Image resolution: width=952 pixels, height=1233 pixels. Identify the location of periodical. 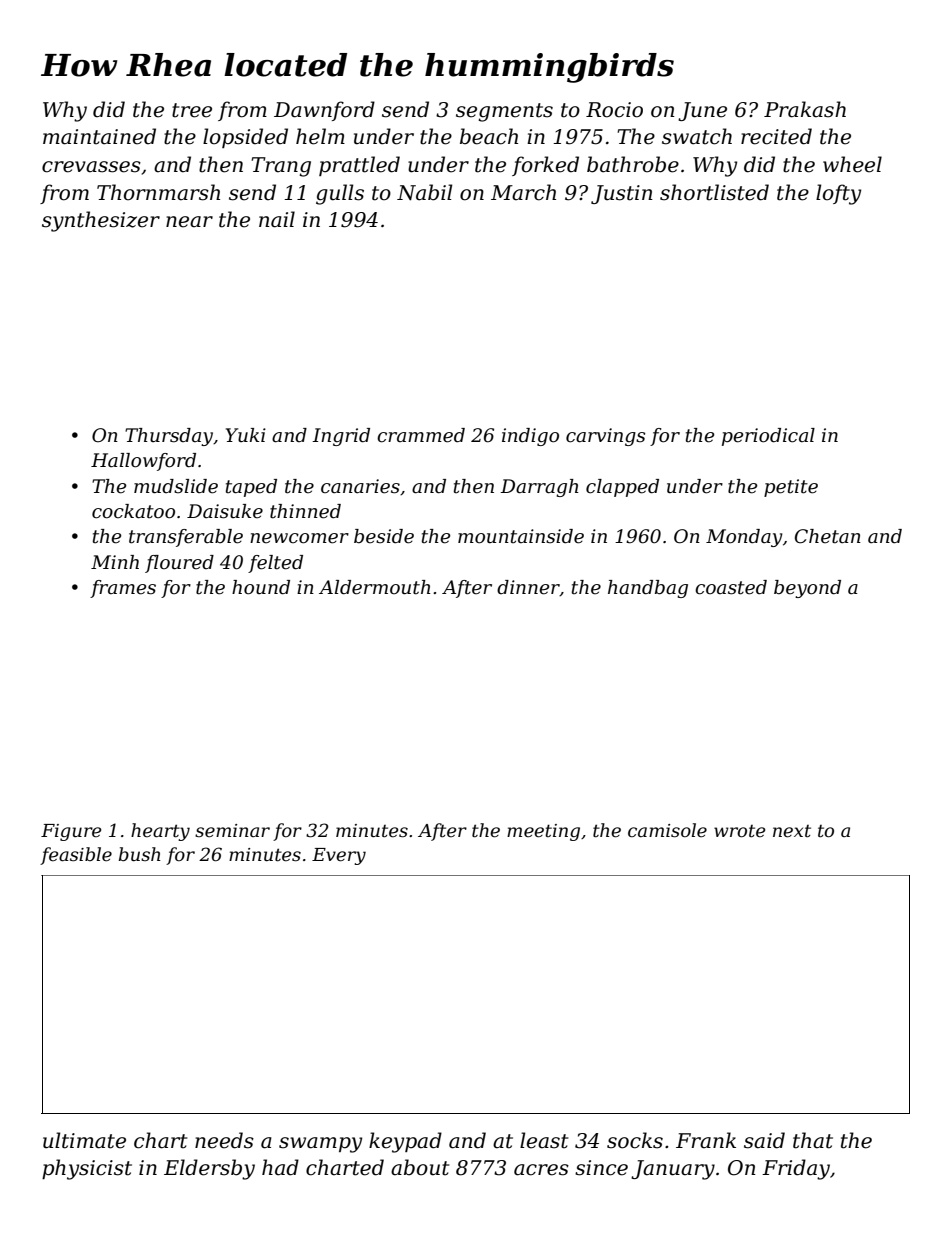
(768, 437).
